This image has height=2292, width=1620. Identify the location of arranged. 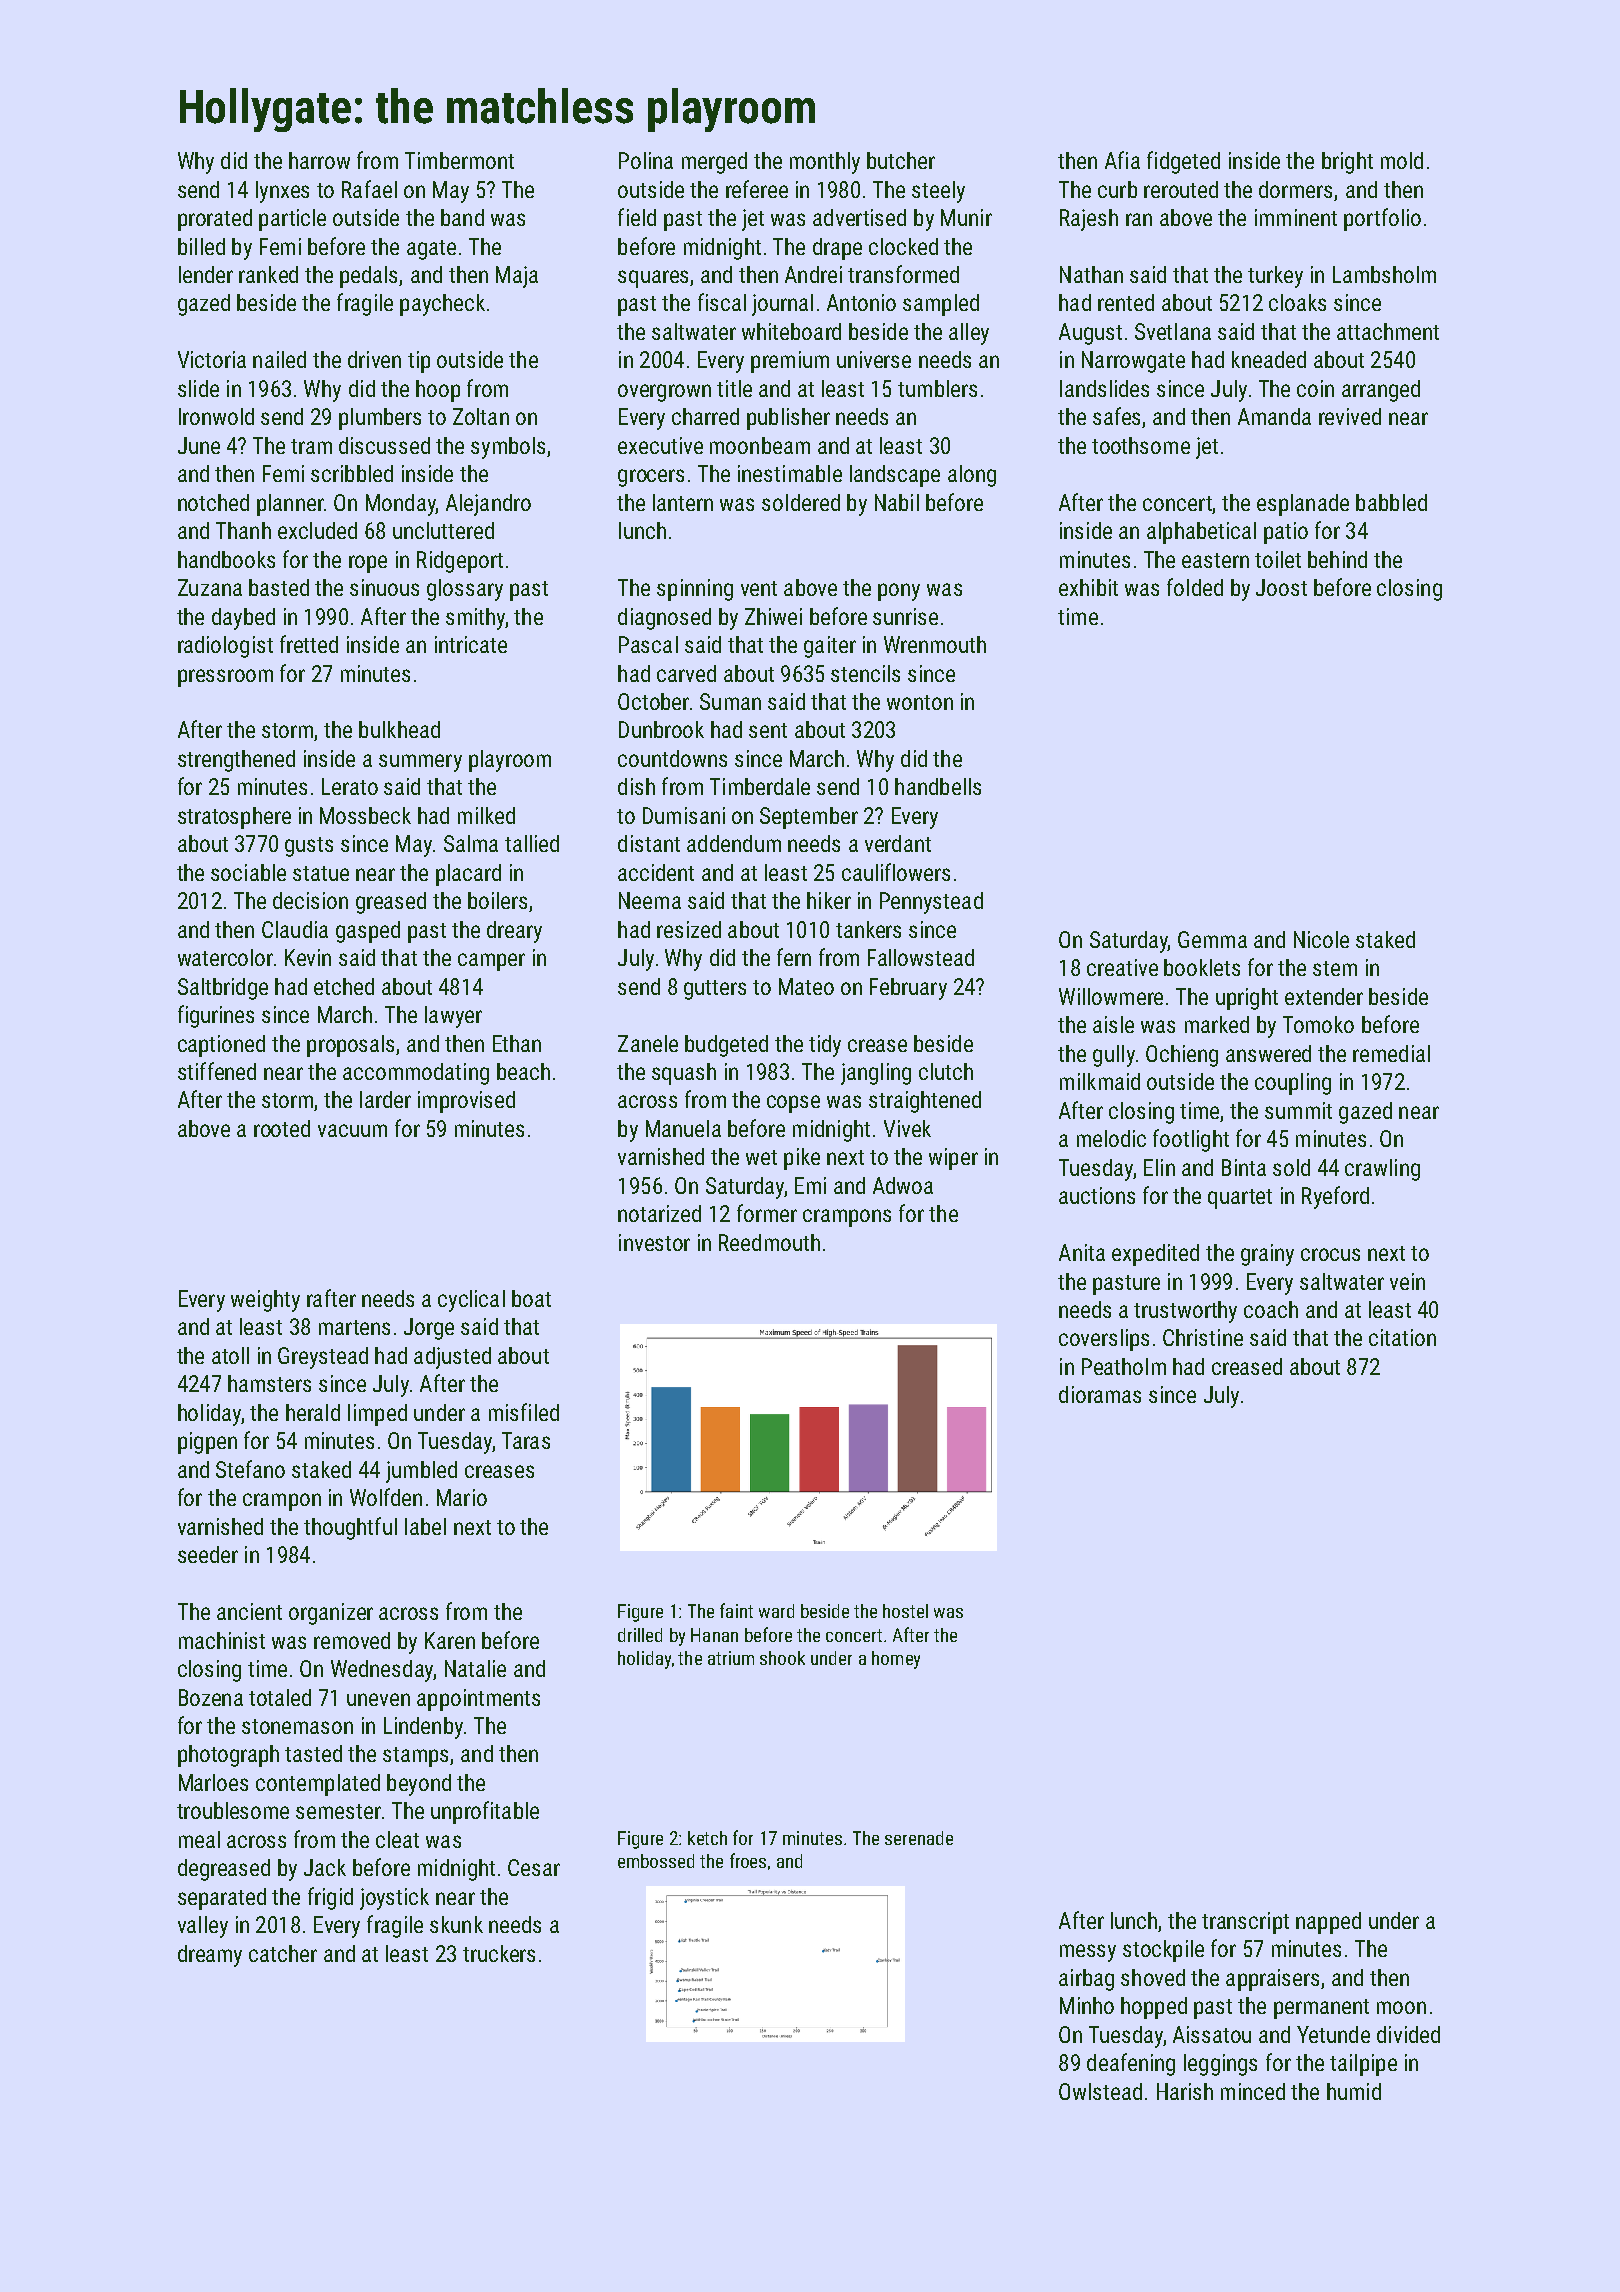
(1381, 391).
